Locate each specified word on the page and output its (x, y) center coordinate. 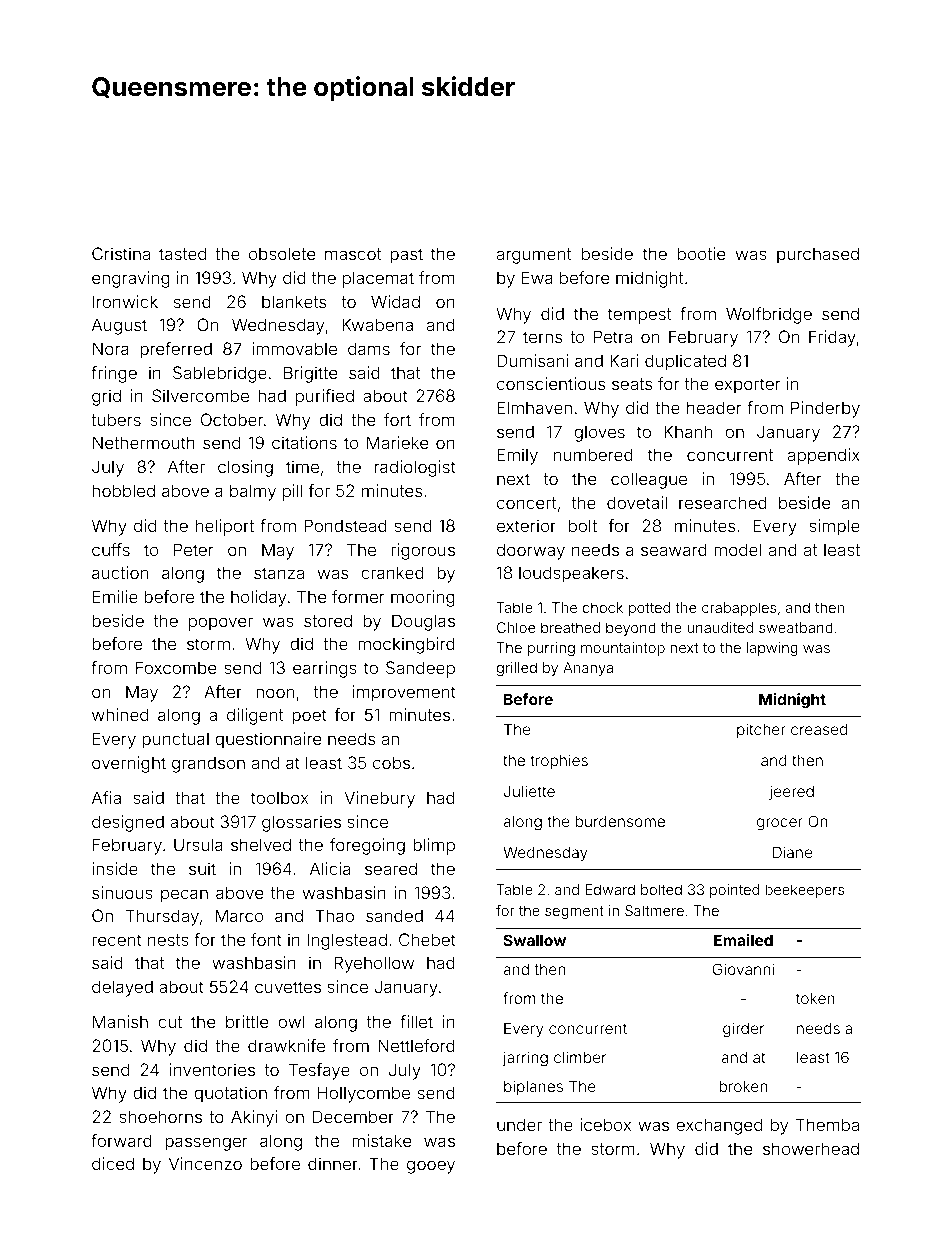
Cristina (121, 253)
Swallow (535, 940)
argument (534, 256)
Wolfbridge (769, 315)
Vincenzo (205, 1163)
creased (819, 729)
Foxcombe (176, 667)
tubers (116, 419)
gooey (431, 1167)
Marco (239, 915)
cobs (391, 762)
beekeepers (804, 891)
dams (369, 348)
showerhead (811, 1148)
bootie (701, 253)
